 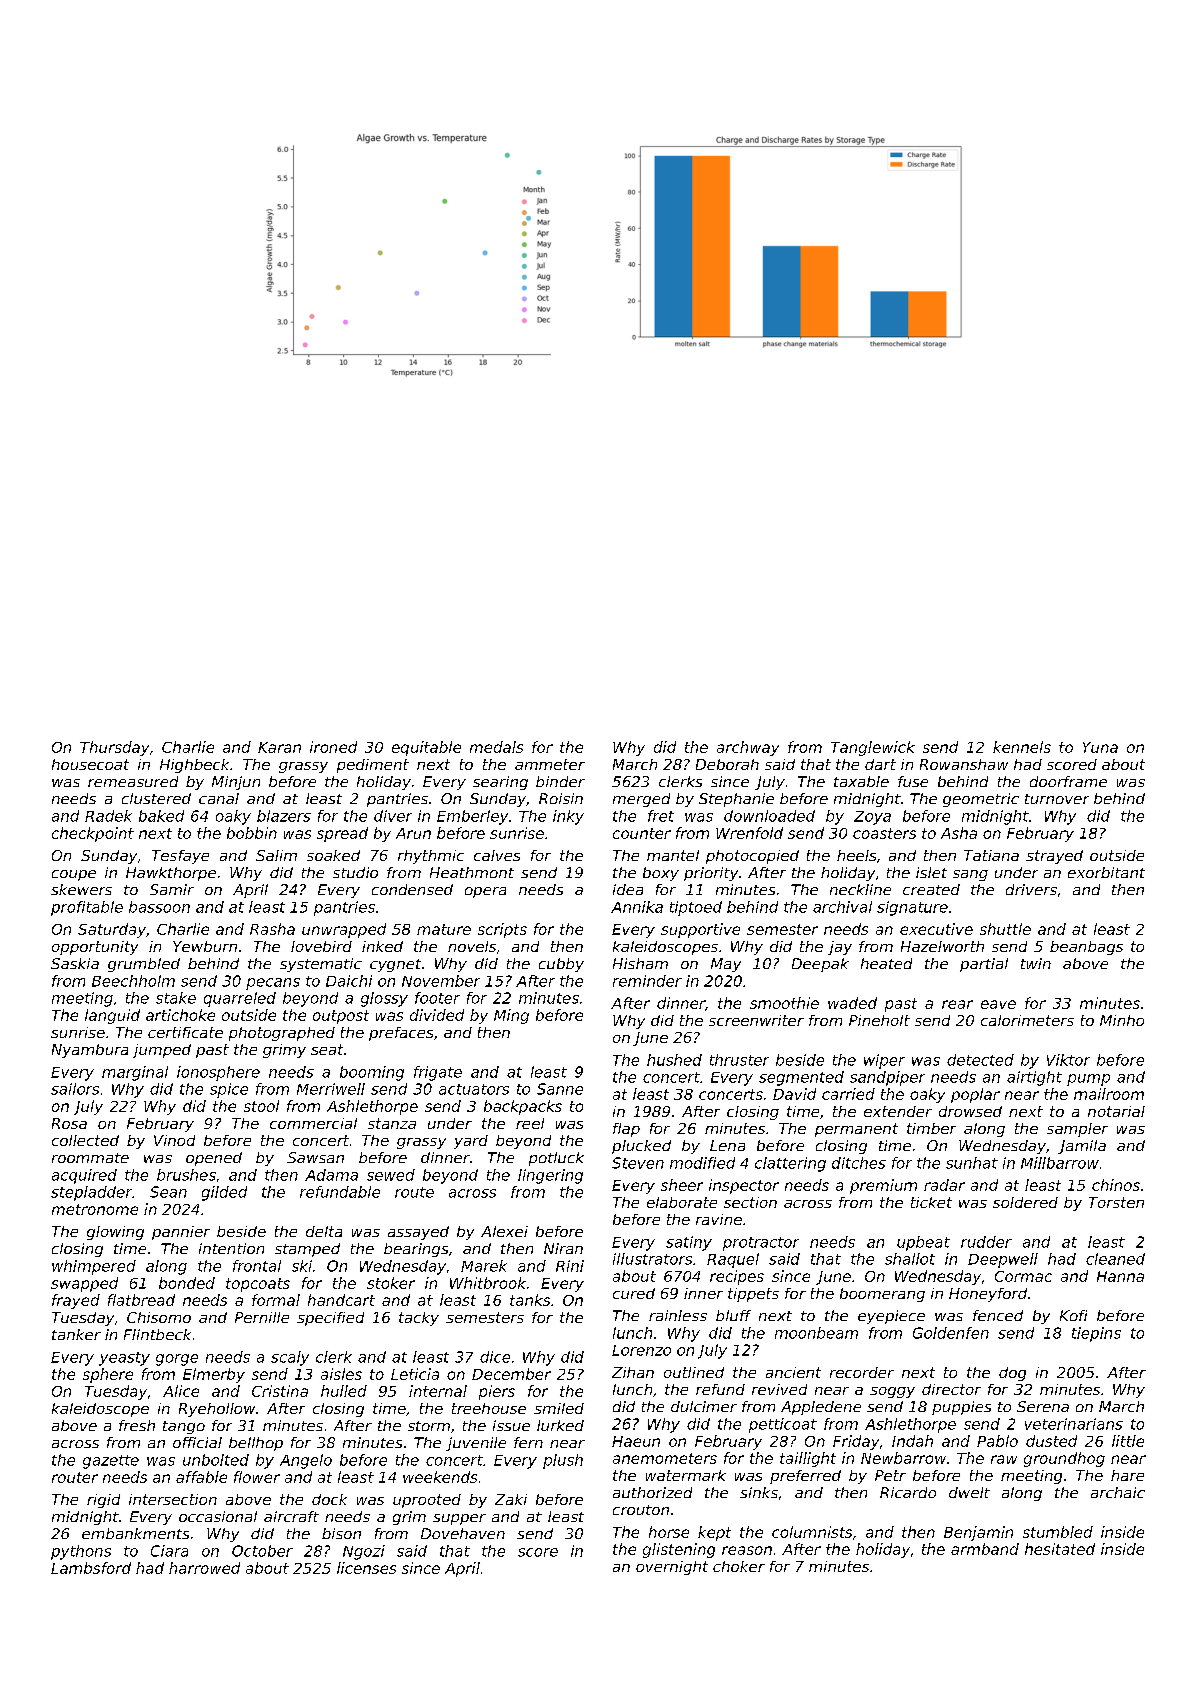 What do you see at coordinates (748, 748) in the screenshot?
I see `archway` at bounding box center [748, 748].
